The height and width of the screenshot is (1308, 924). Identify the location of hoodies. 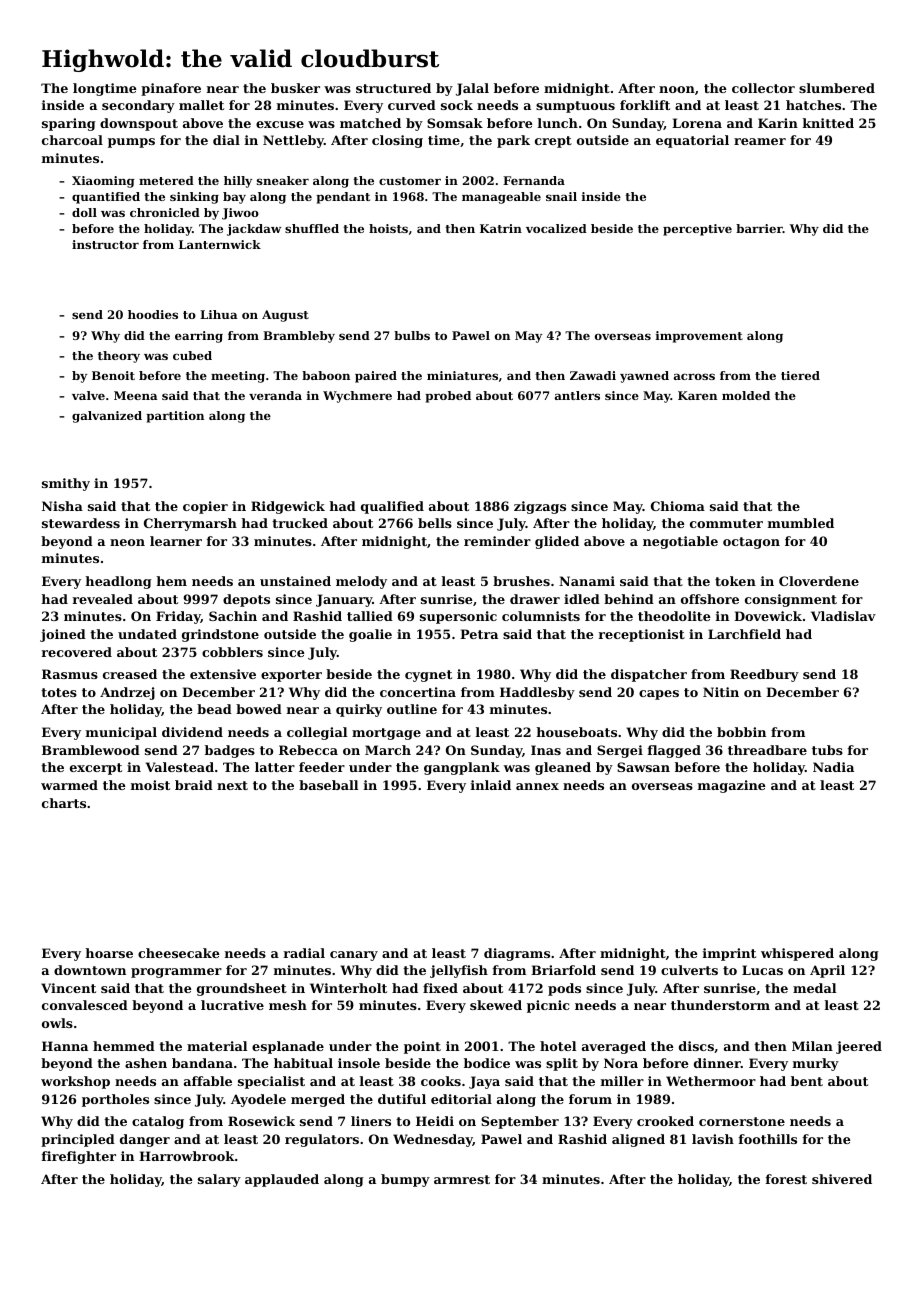
(153, 314).
